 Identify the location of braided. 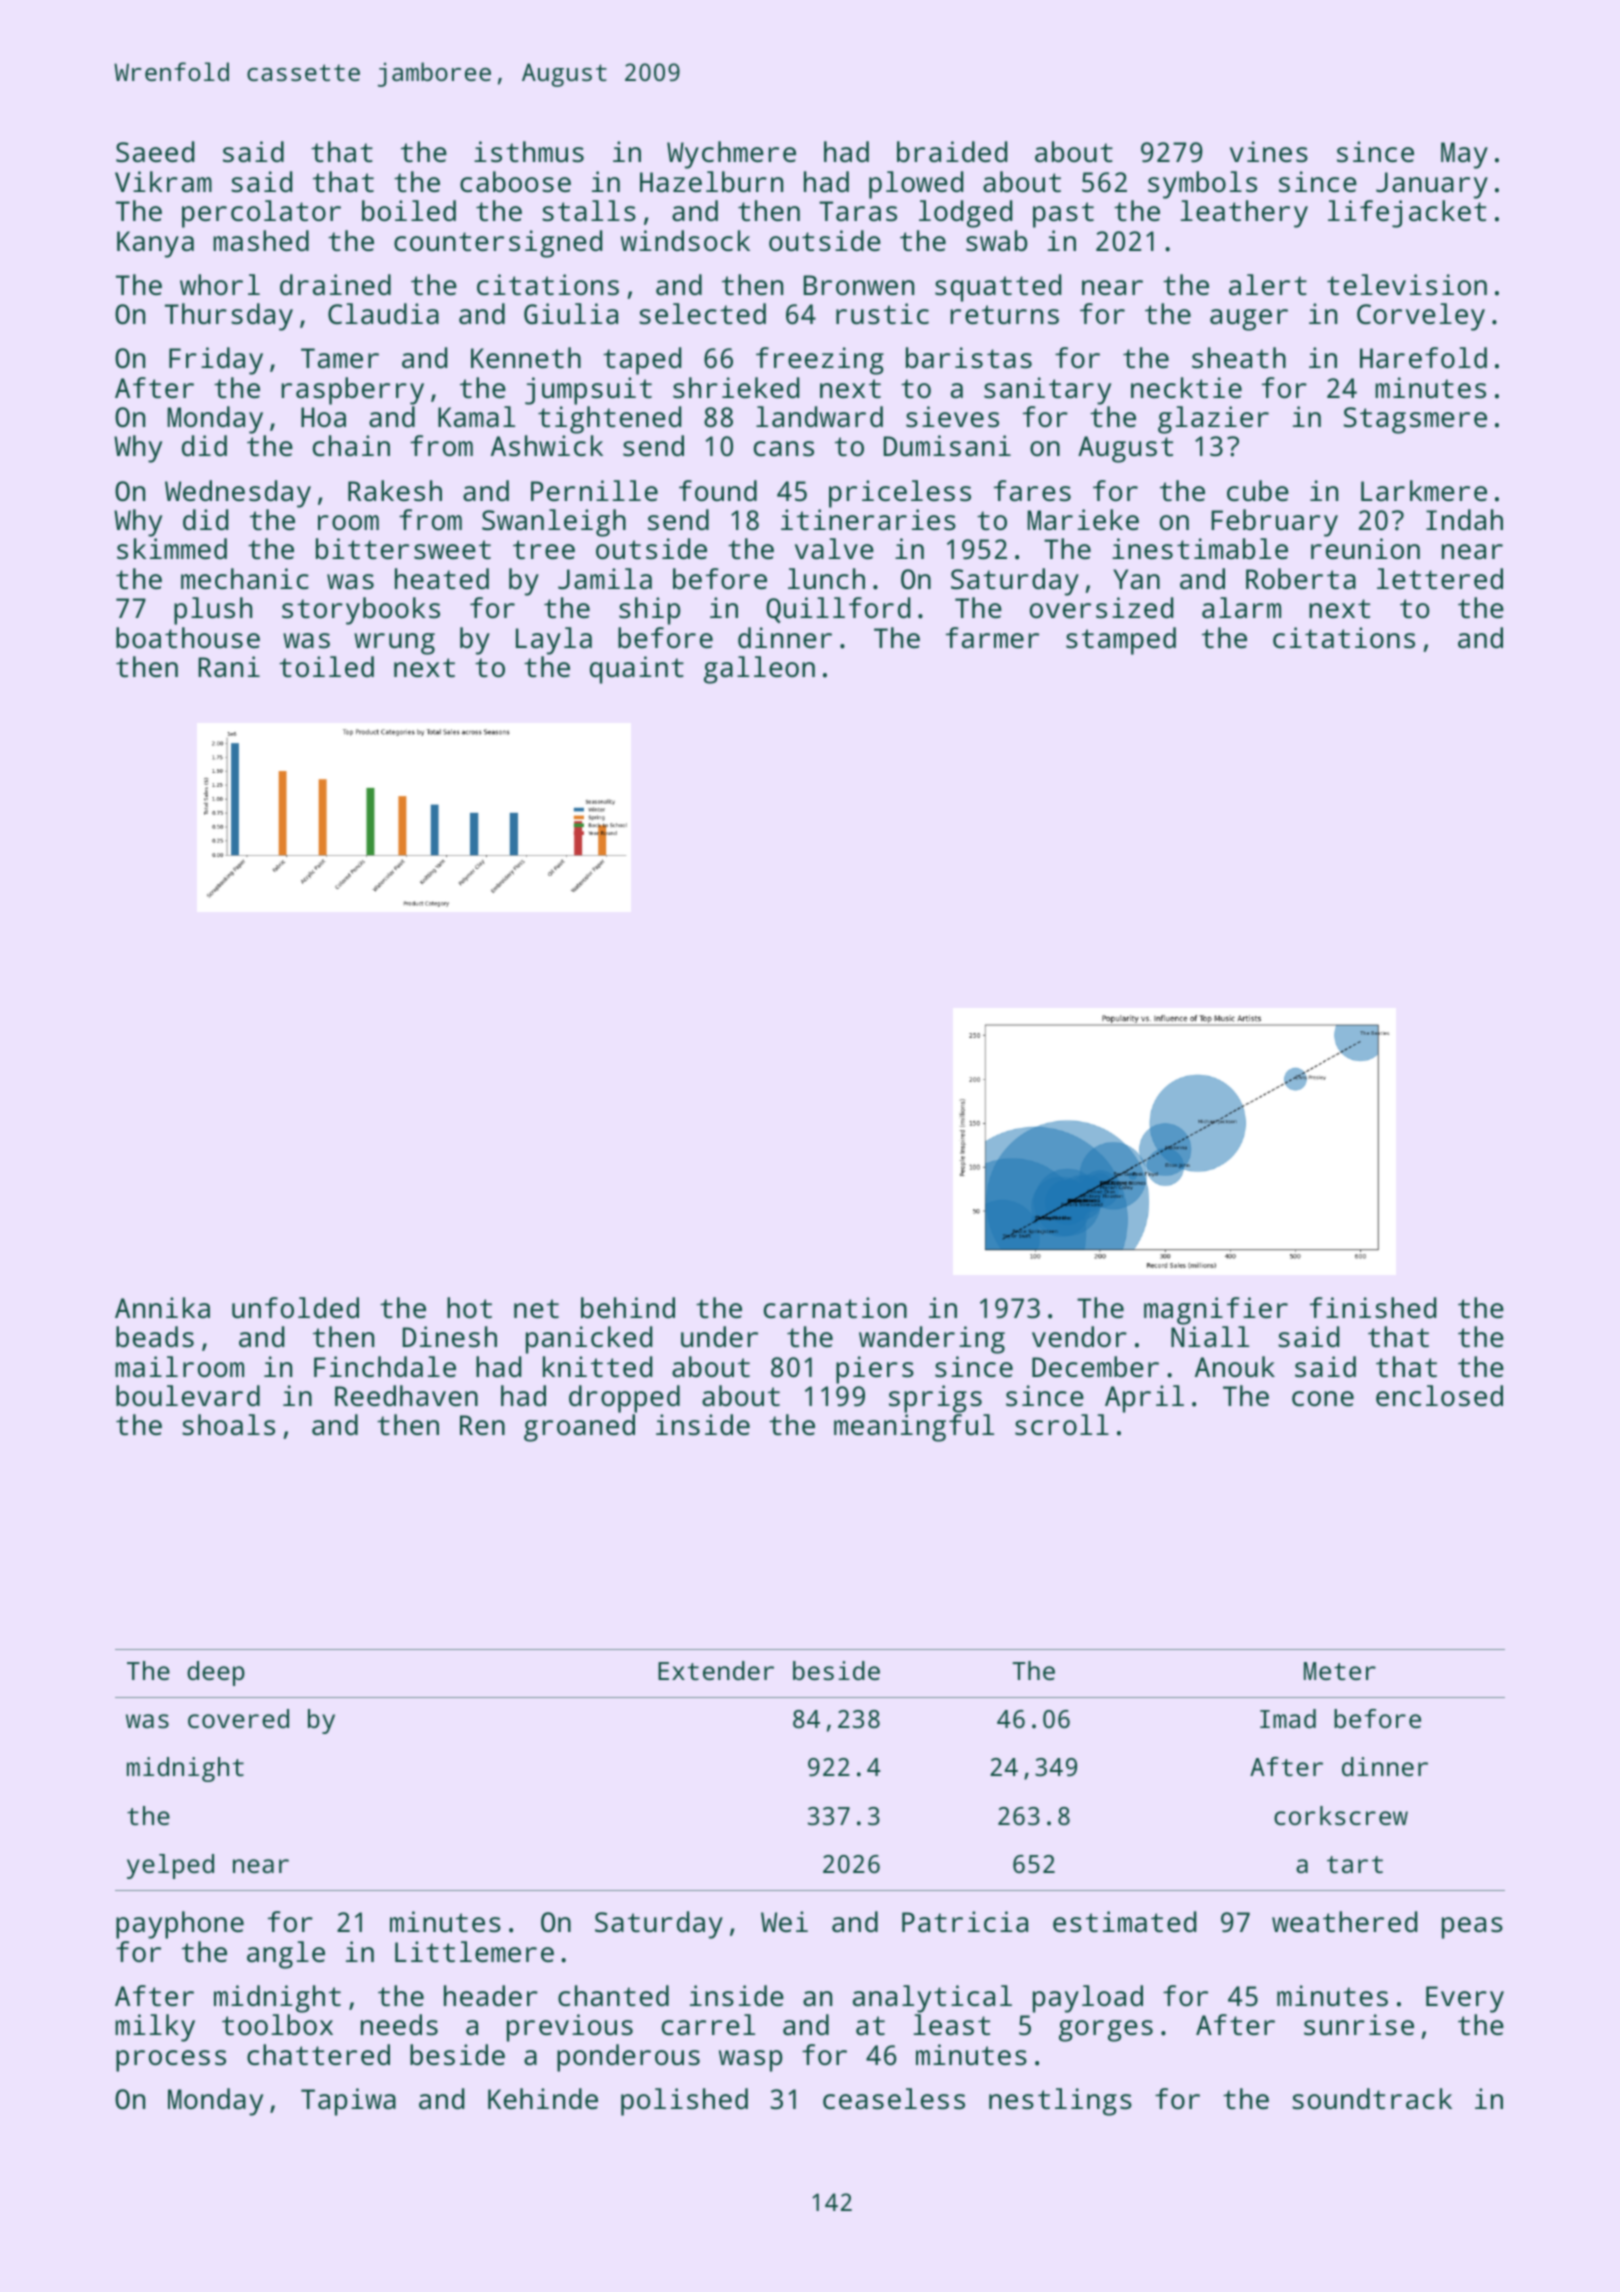
(952, 151).
